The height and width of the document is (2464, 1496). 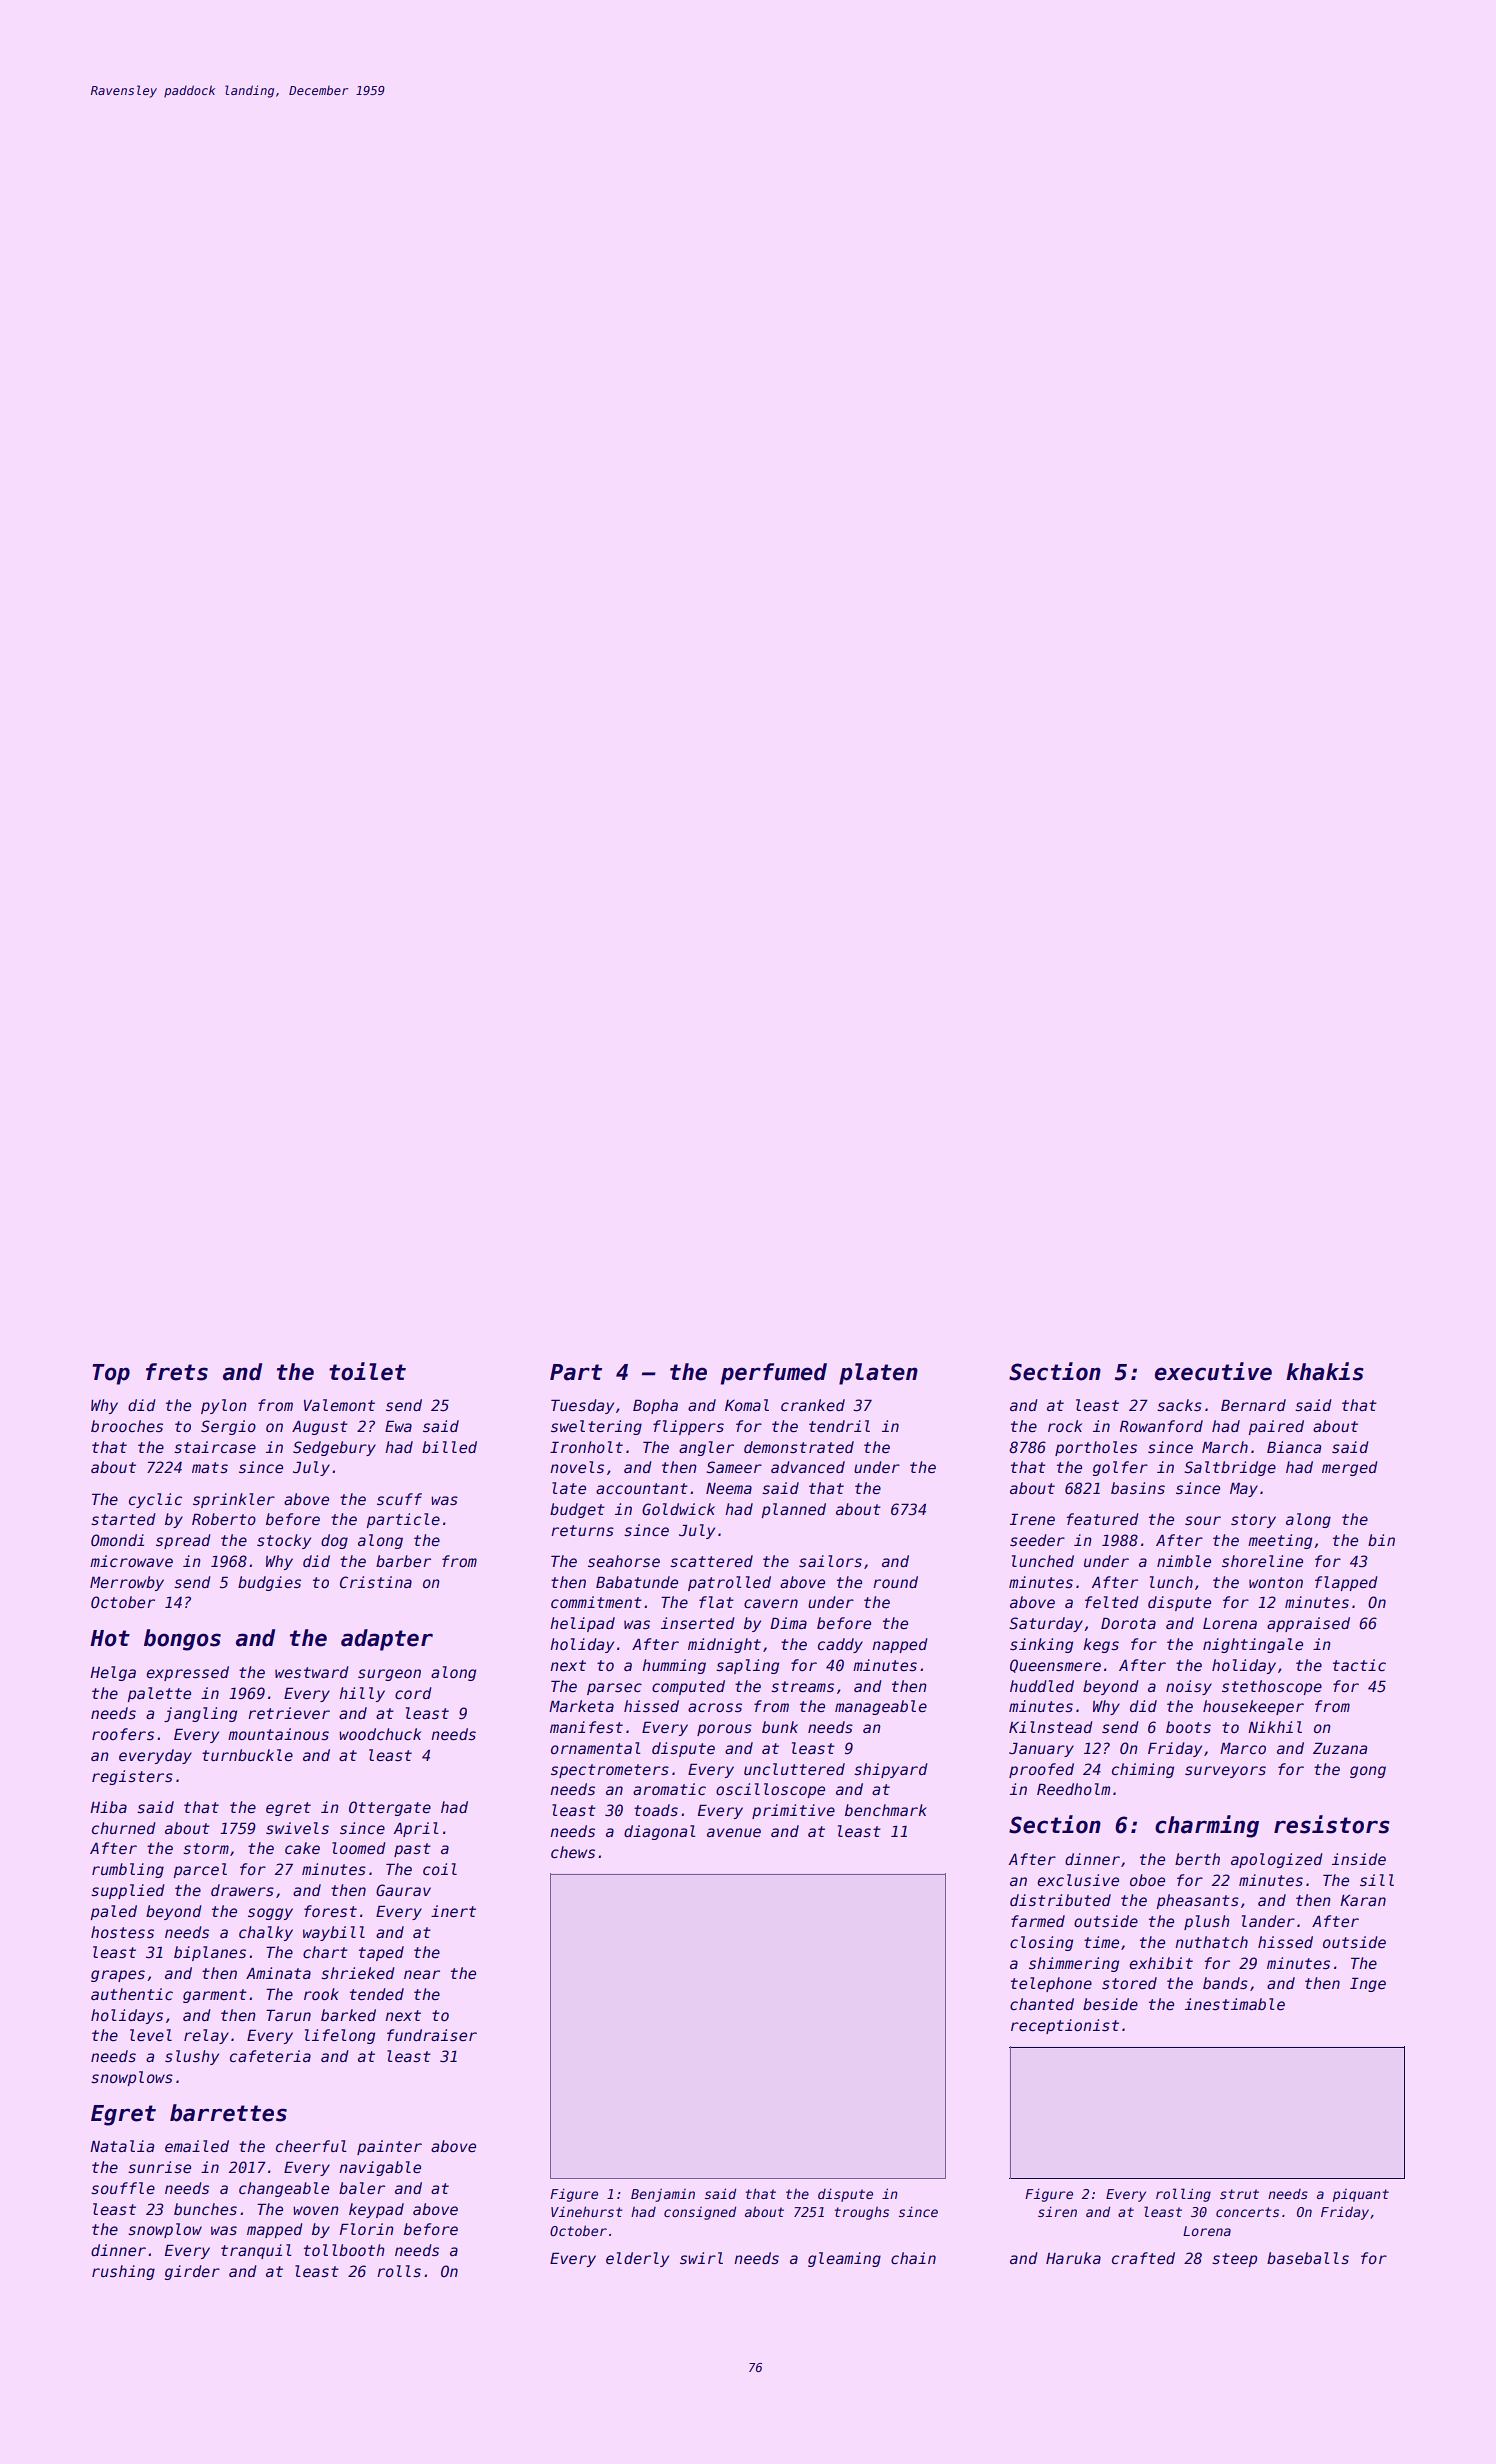 I want to click on Inge, so click(x=1368, y=1984).
